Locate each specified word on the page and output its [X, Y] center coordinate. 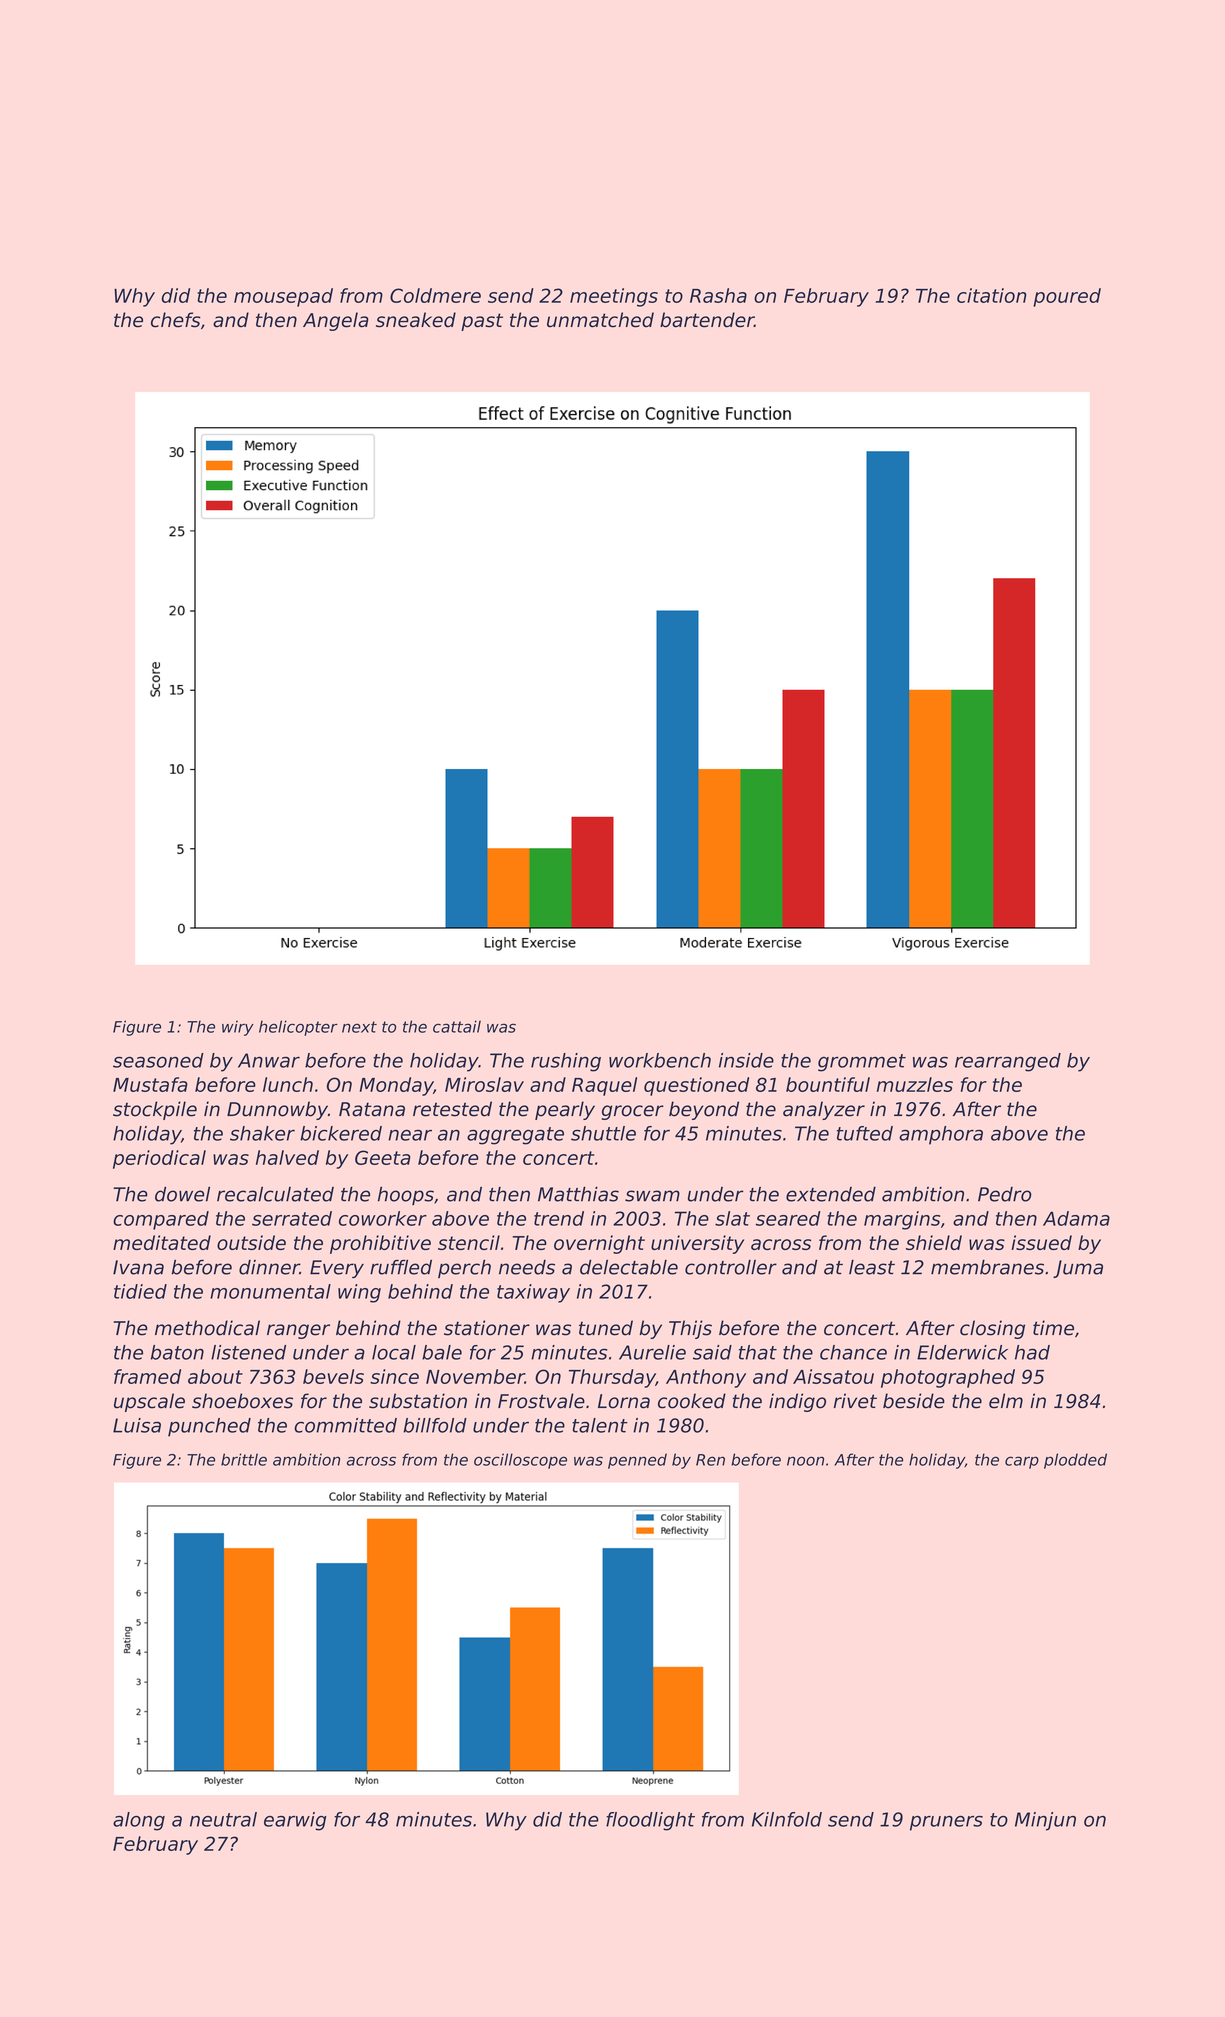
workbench [660, 1060]
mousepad [283, 297]
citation [991, 295]
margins [902, 1220]
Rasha [718, 295]
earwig [295, 1821]
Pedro [1005, 1194]
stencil [469, 1242]
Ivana [138, 1267]
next [359, 1027]
